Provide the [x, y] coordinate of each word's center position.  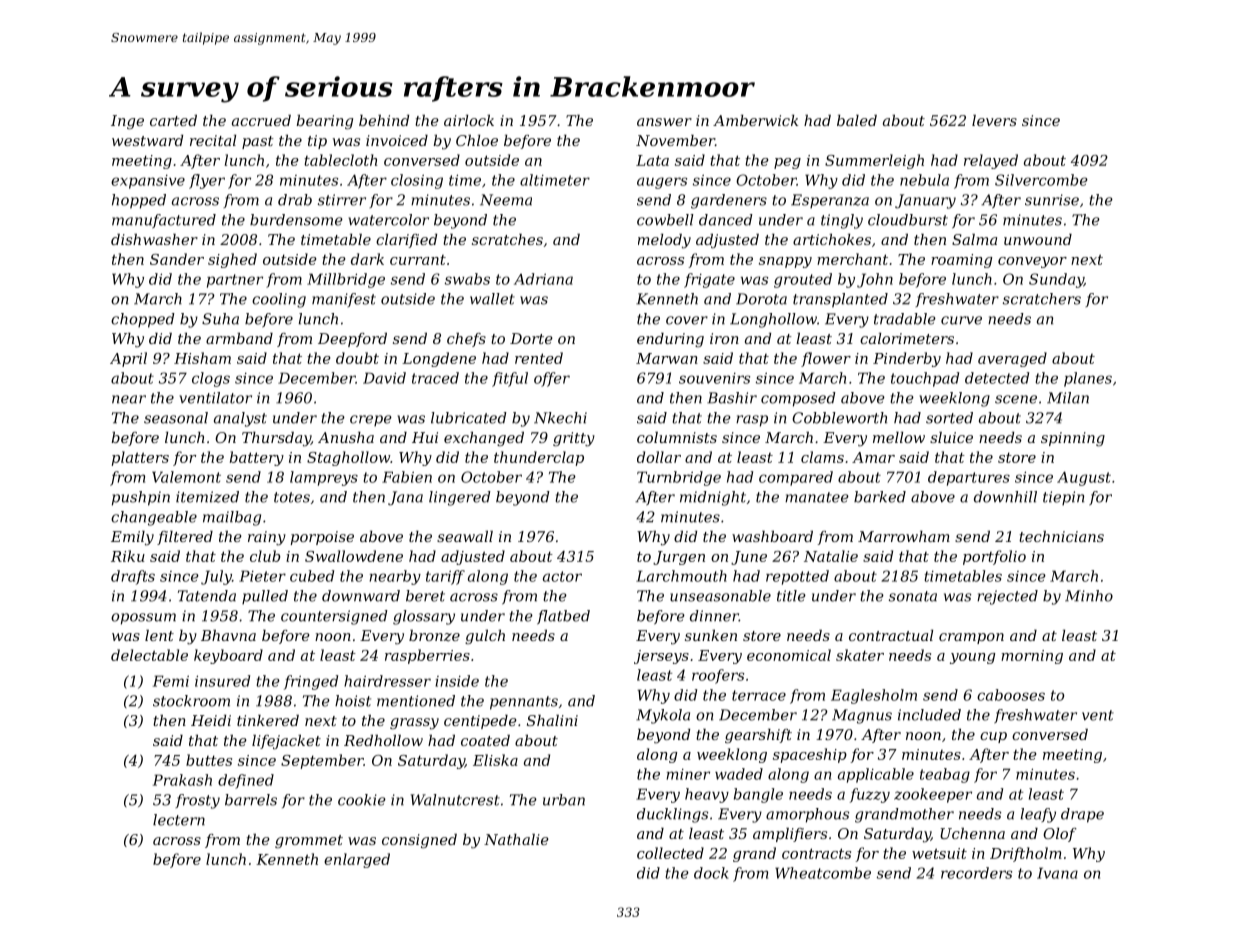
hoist [353, 701]
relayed [991, 161]
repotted [797, 577]
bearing [324, 122]
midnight [713, 498]
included [929, 715]
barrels [251, 800]
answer [664, 122]
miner [688, 774]
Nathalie [516, 839]
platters [140, 458]
